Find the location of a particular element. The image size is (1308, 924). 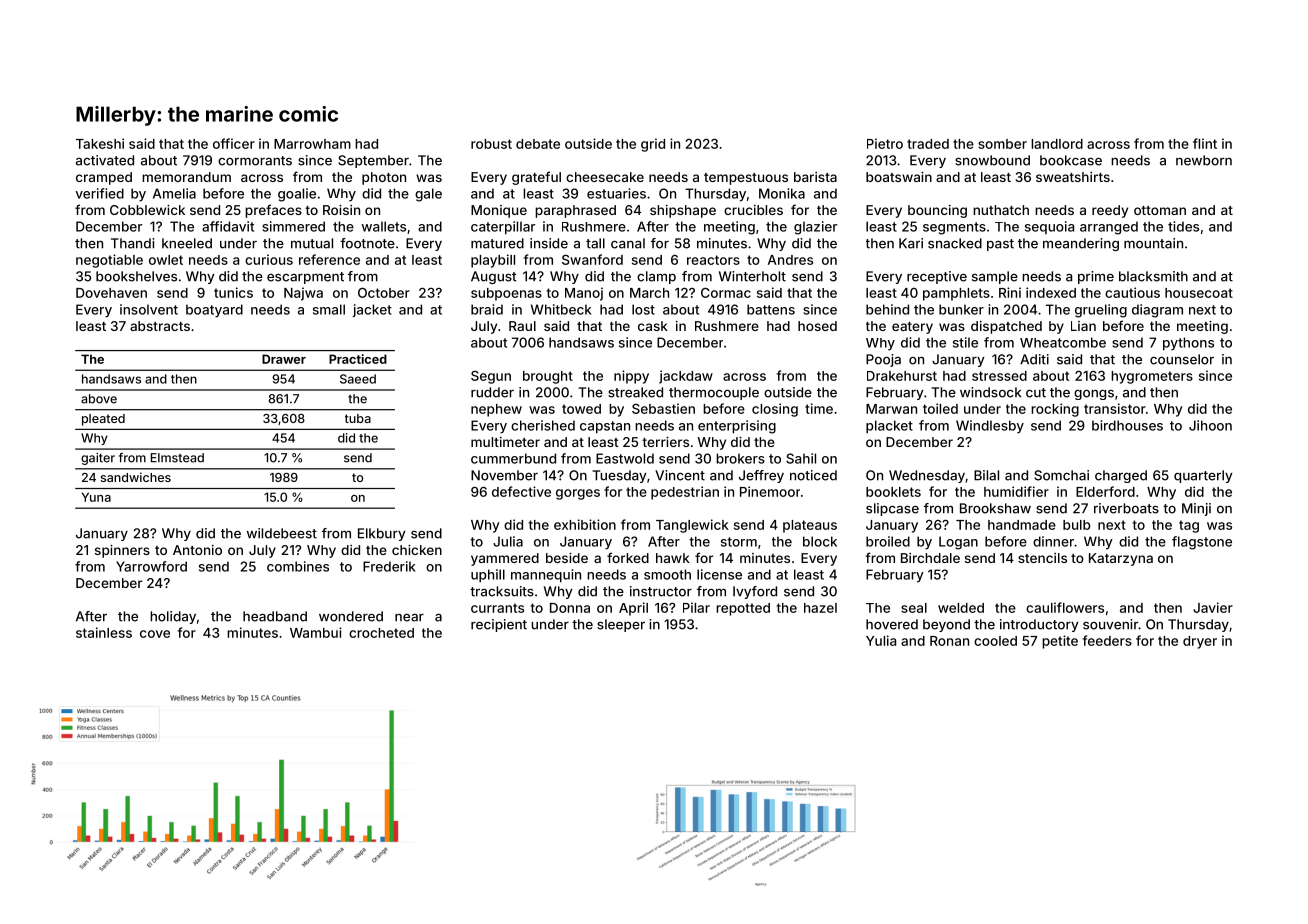

gorges is located at coordinates (578, 494).
